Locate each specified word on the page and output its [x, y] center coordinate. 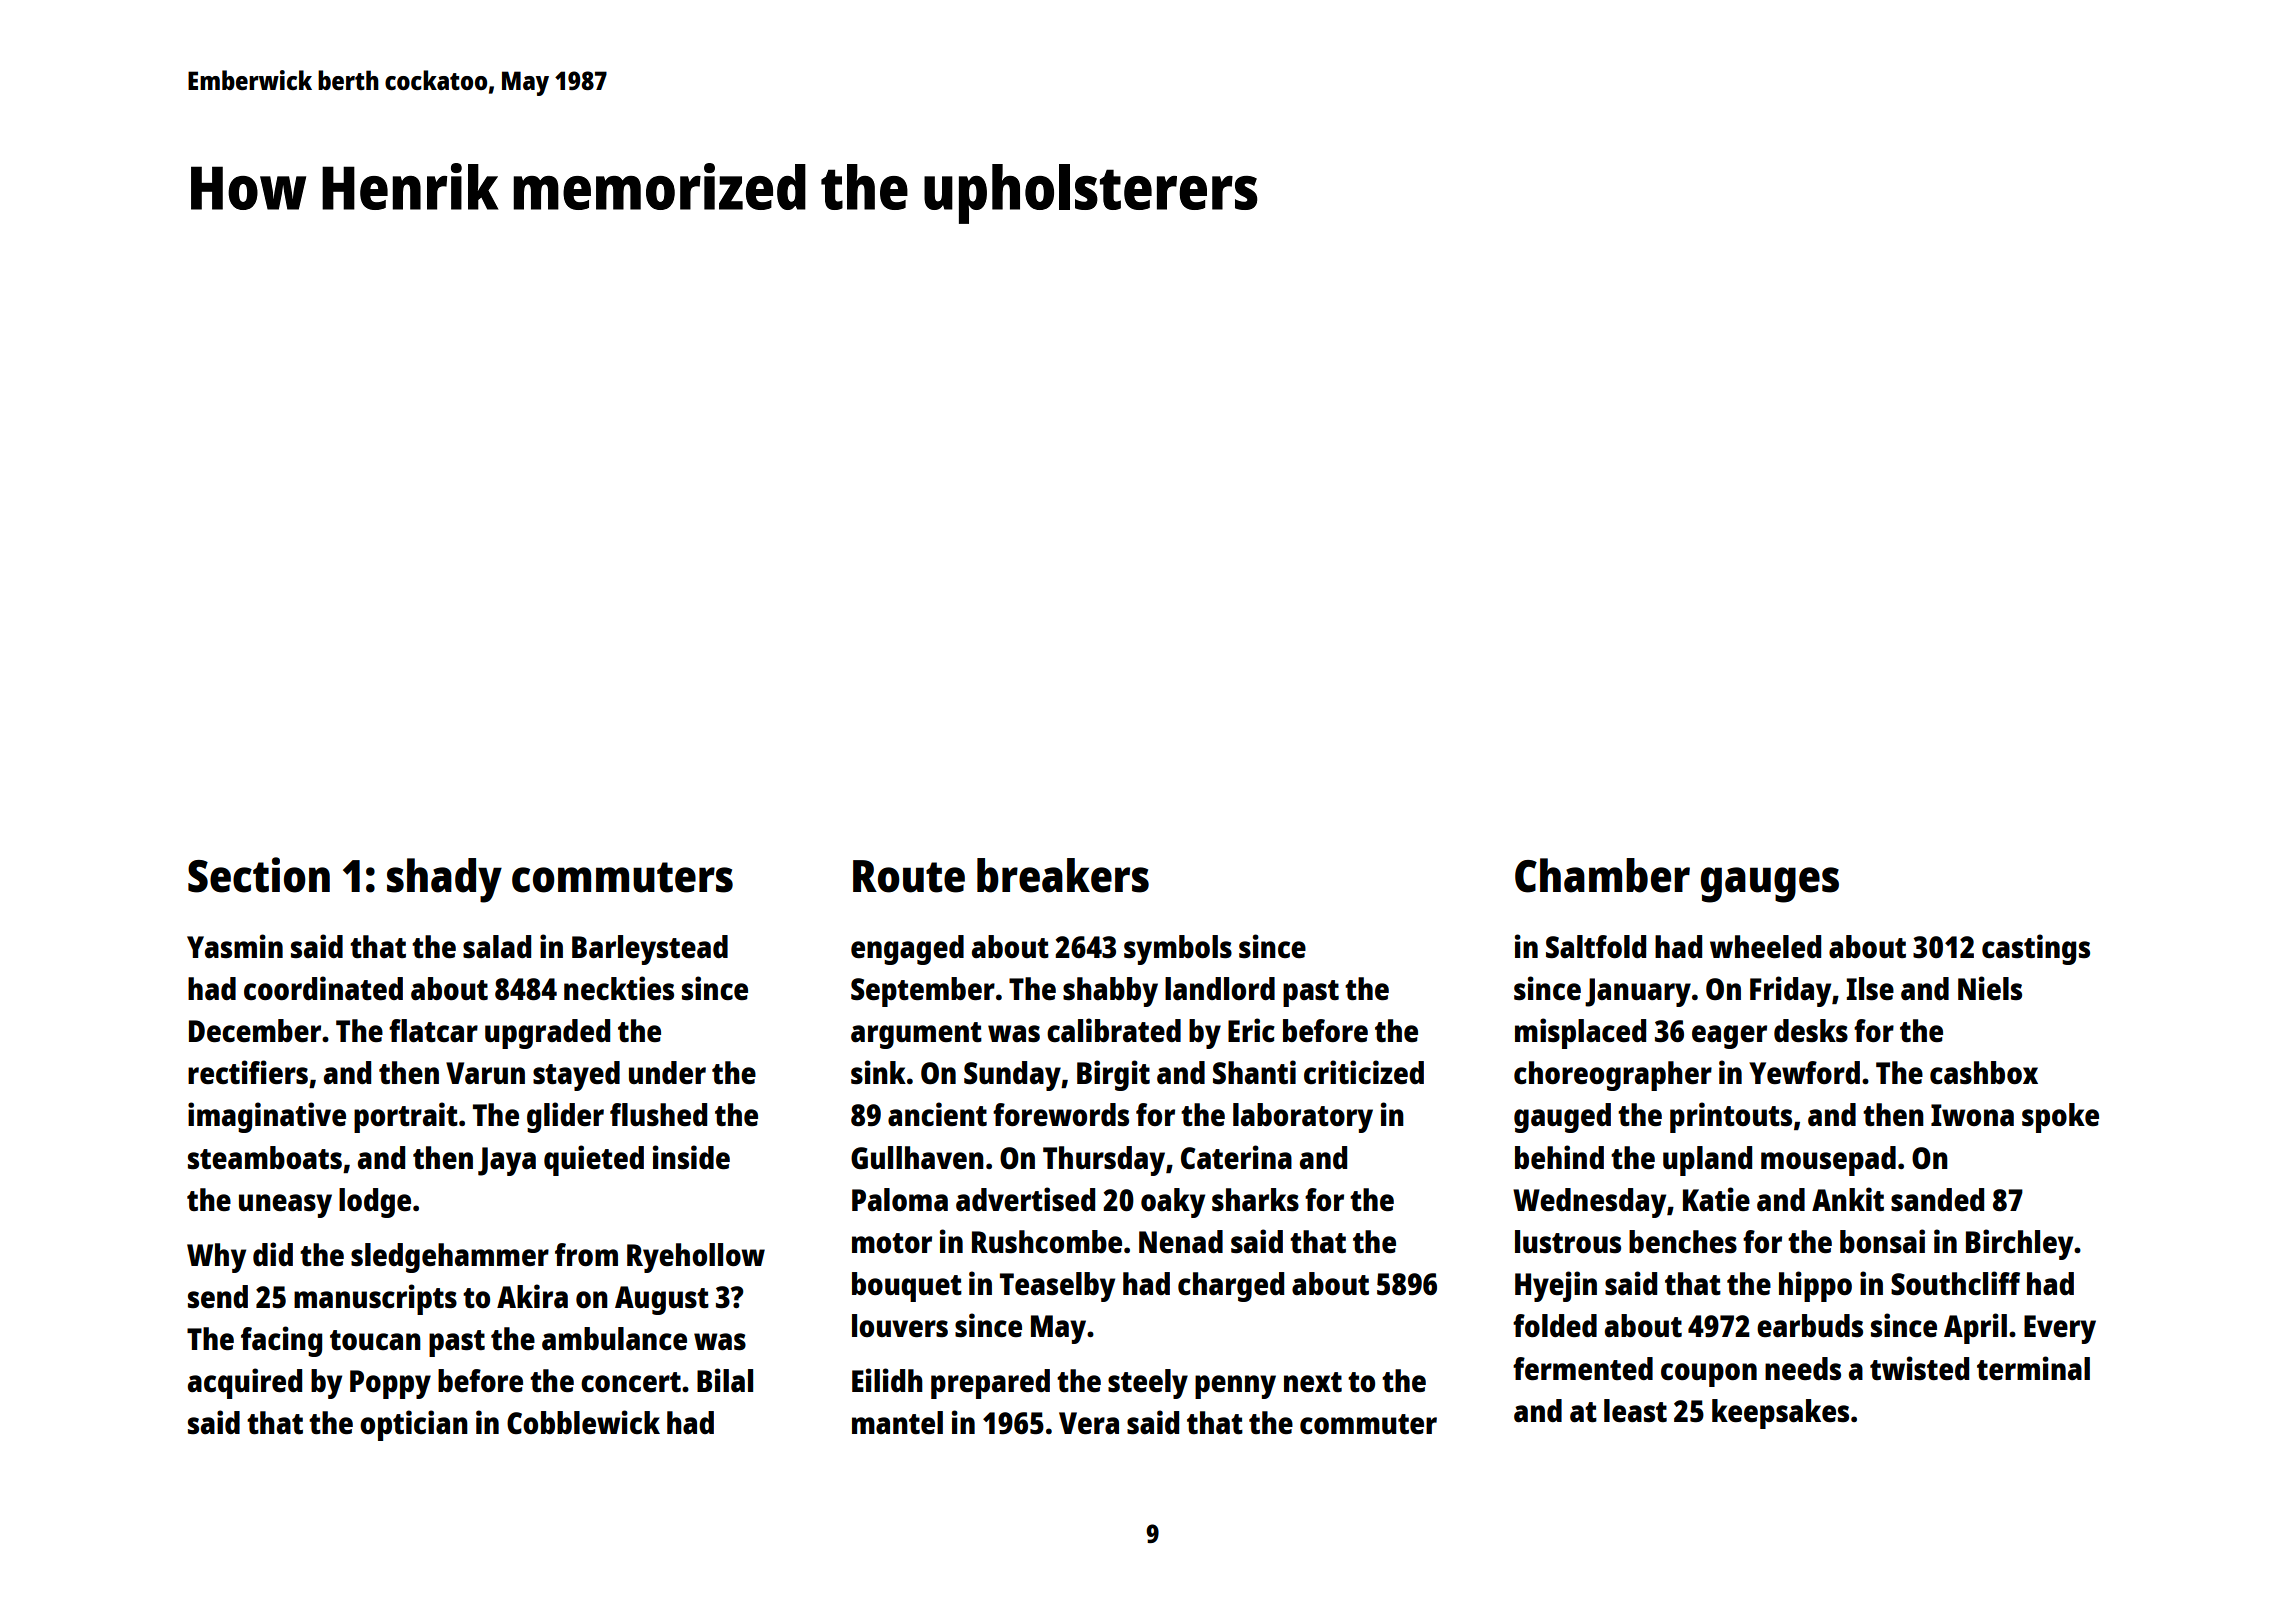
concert [631, 1382]
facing [281, 1341]
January [1638, 992]
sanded [1937, 1200]
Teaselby [1057, 1287]
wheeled [1765, 947]
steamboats [265, 1158]
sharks [1255, 1200]
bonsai [1882, 1241]
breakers [1063, 875]
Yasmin [235, 946]
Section [259, 875]
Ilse [1870, 989]
